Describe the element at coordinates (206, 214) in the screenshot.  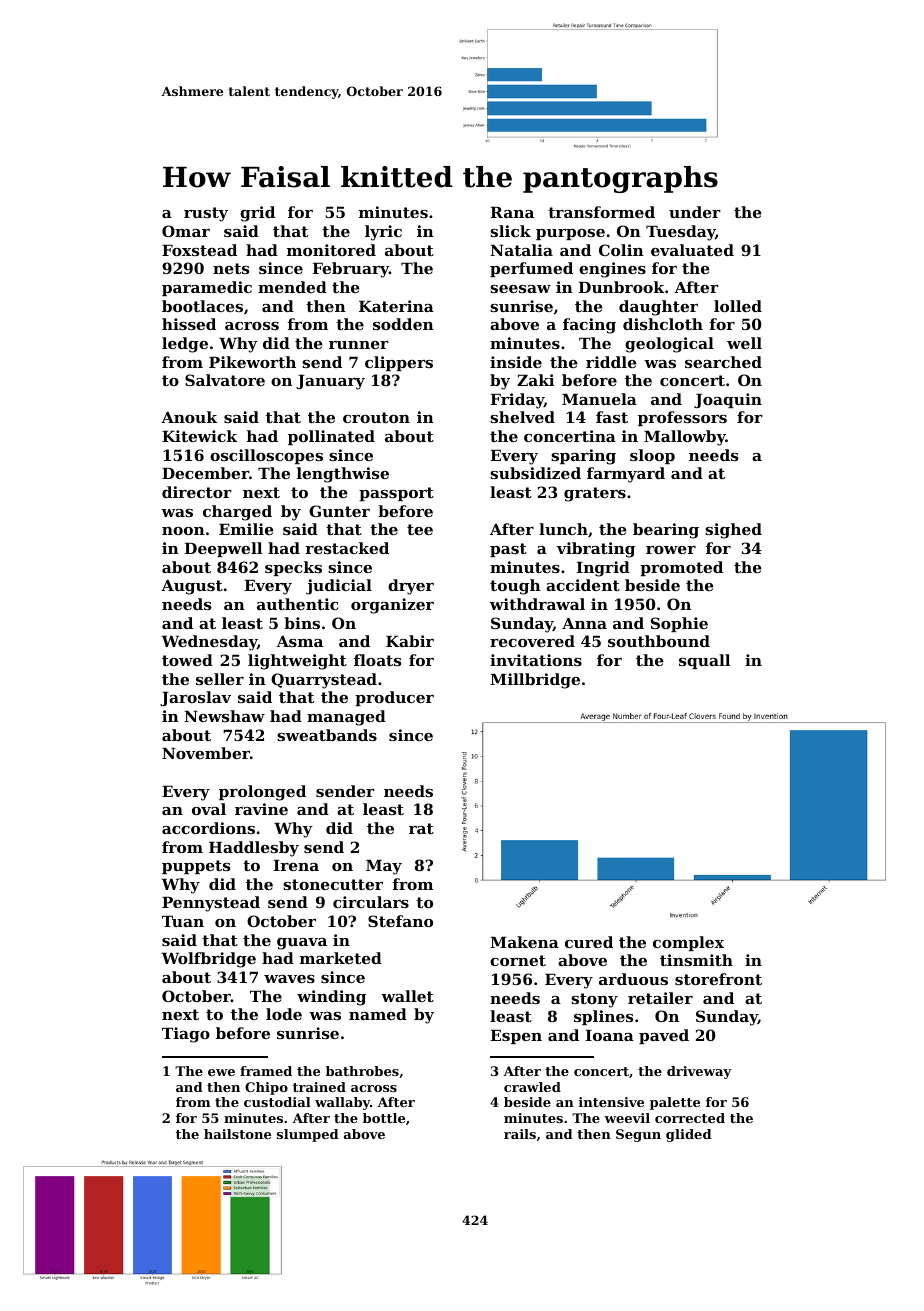
I see `rusty` at that location.
